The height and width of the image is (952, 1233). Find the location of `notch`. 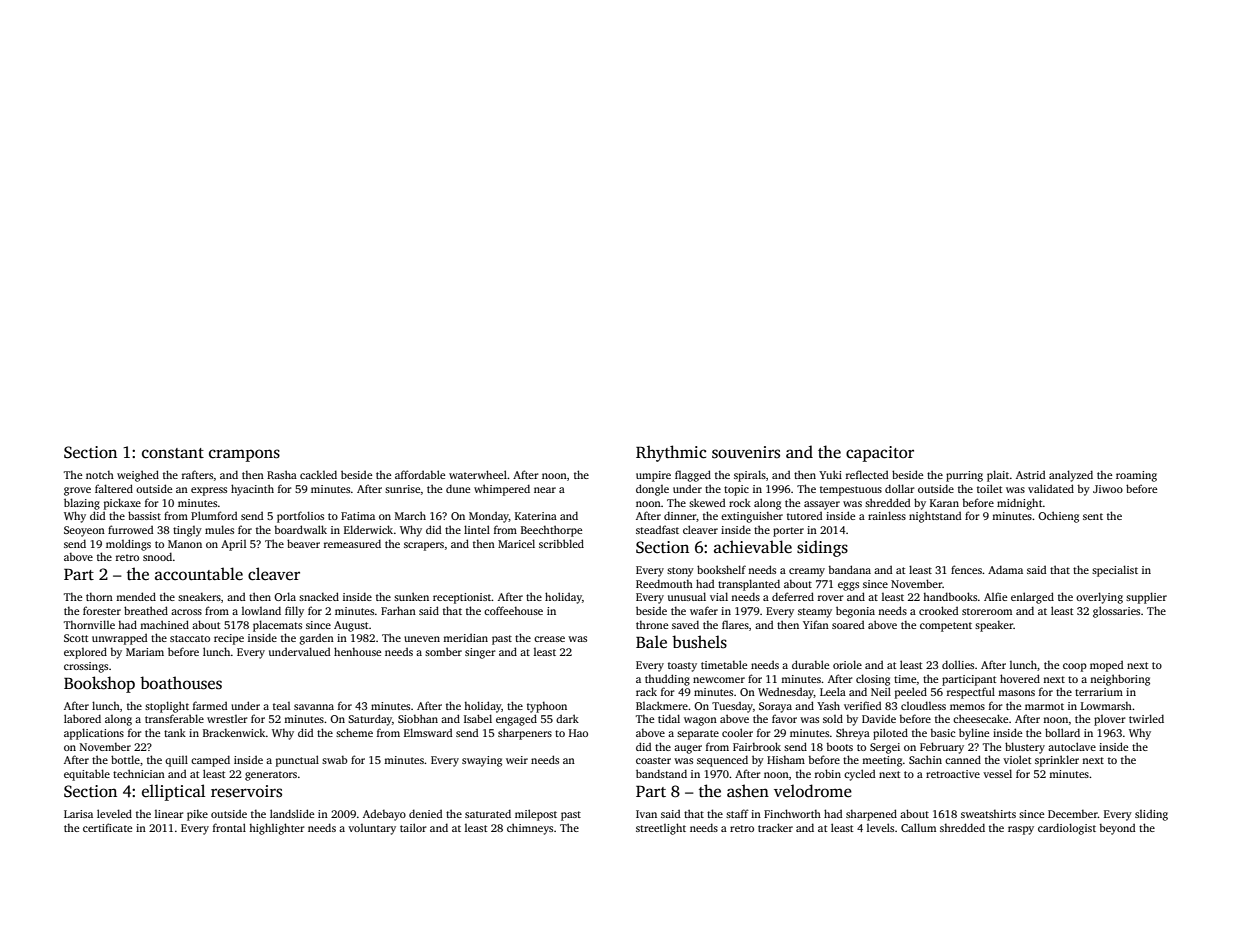

notch is located at coordinates (100, 474).
